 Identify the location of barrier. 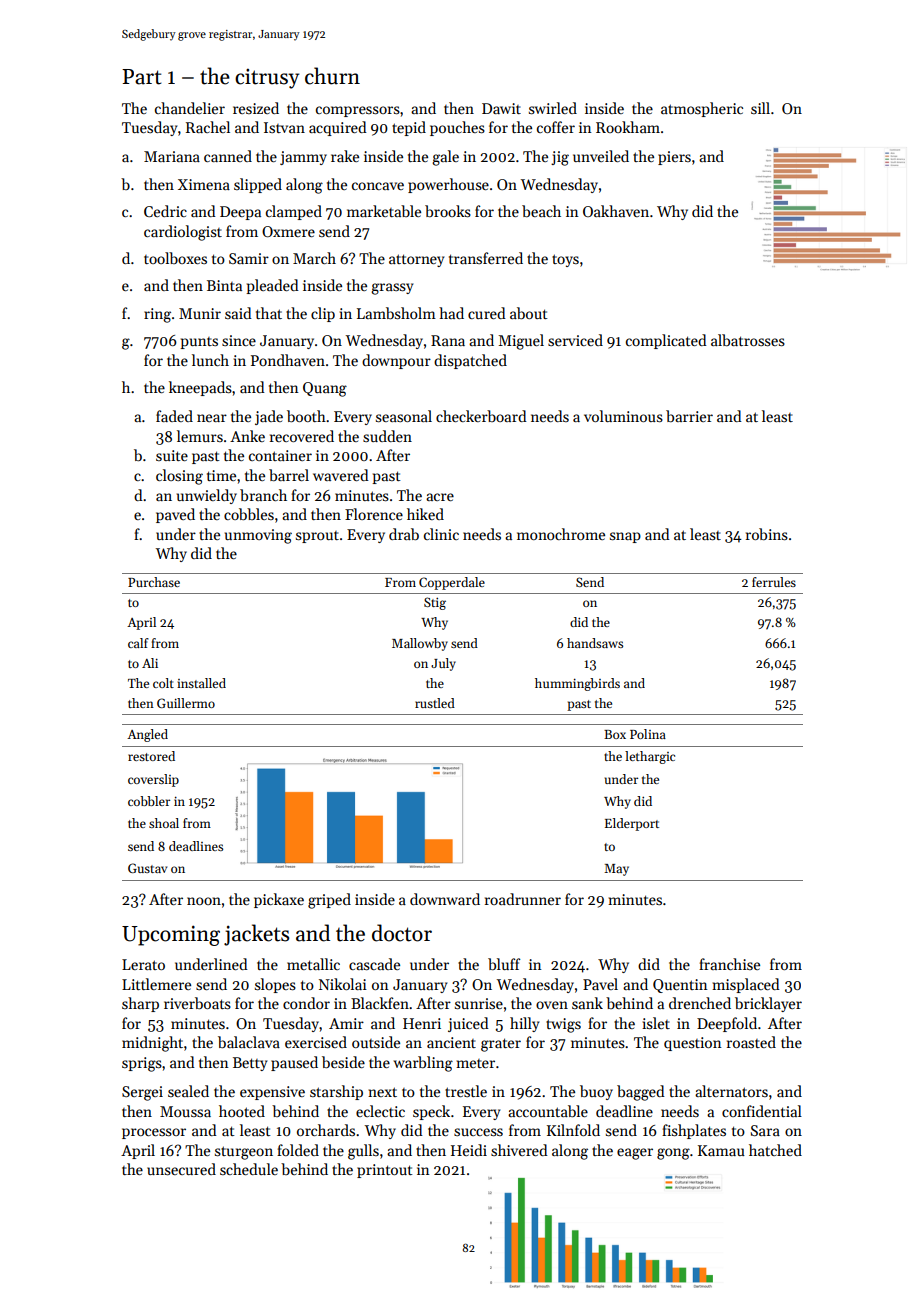
(689, 416).
